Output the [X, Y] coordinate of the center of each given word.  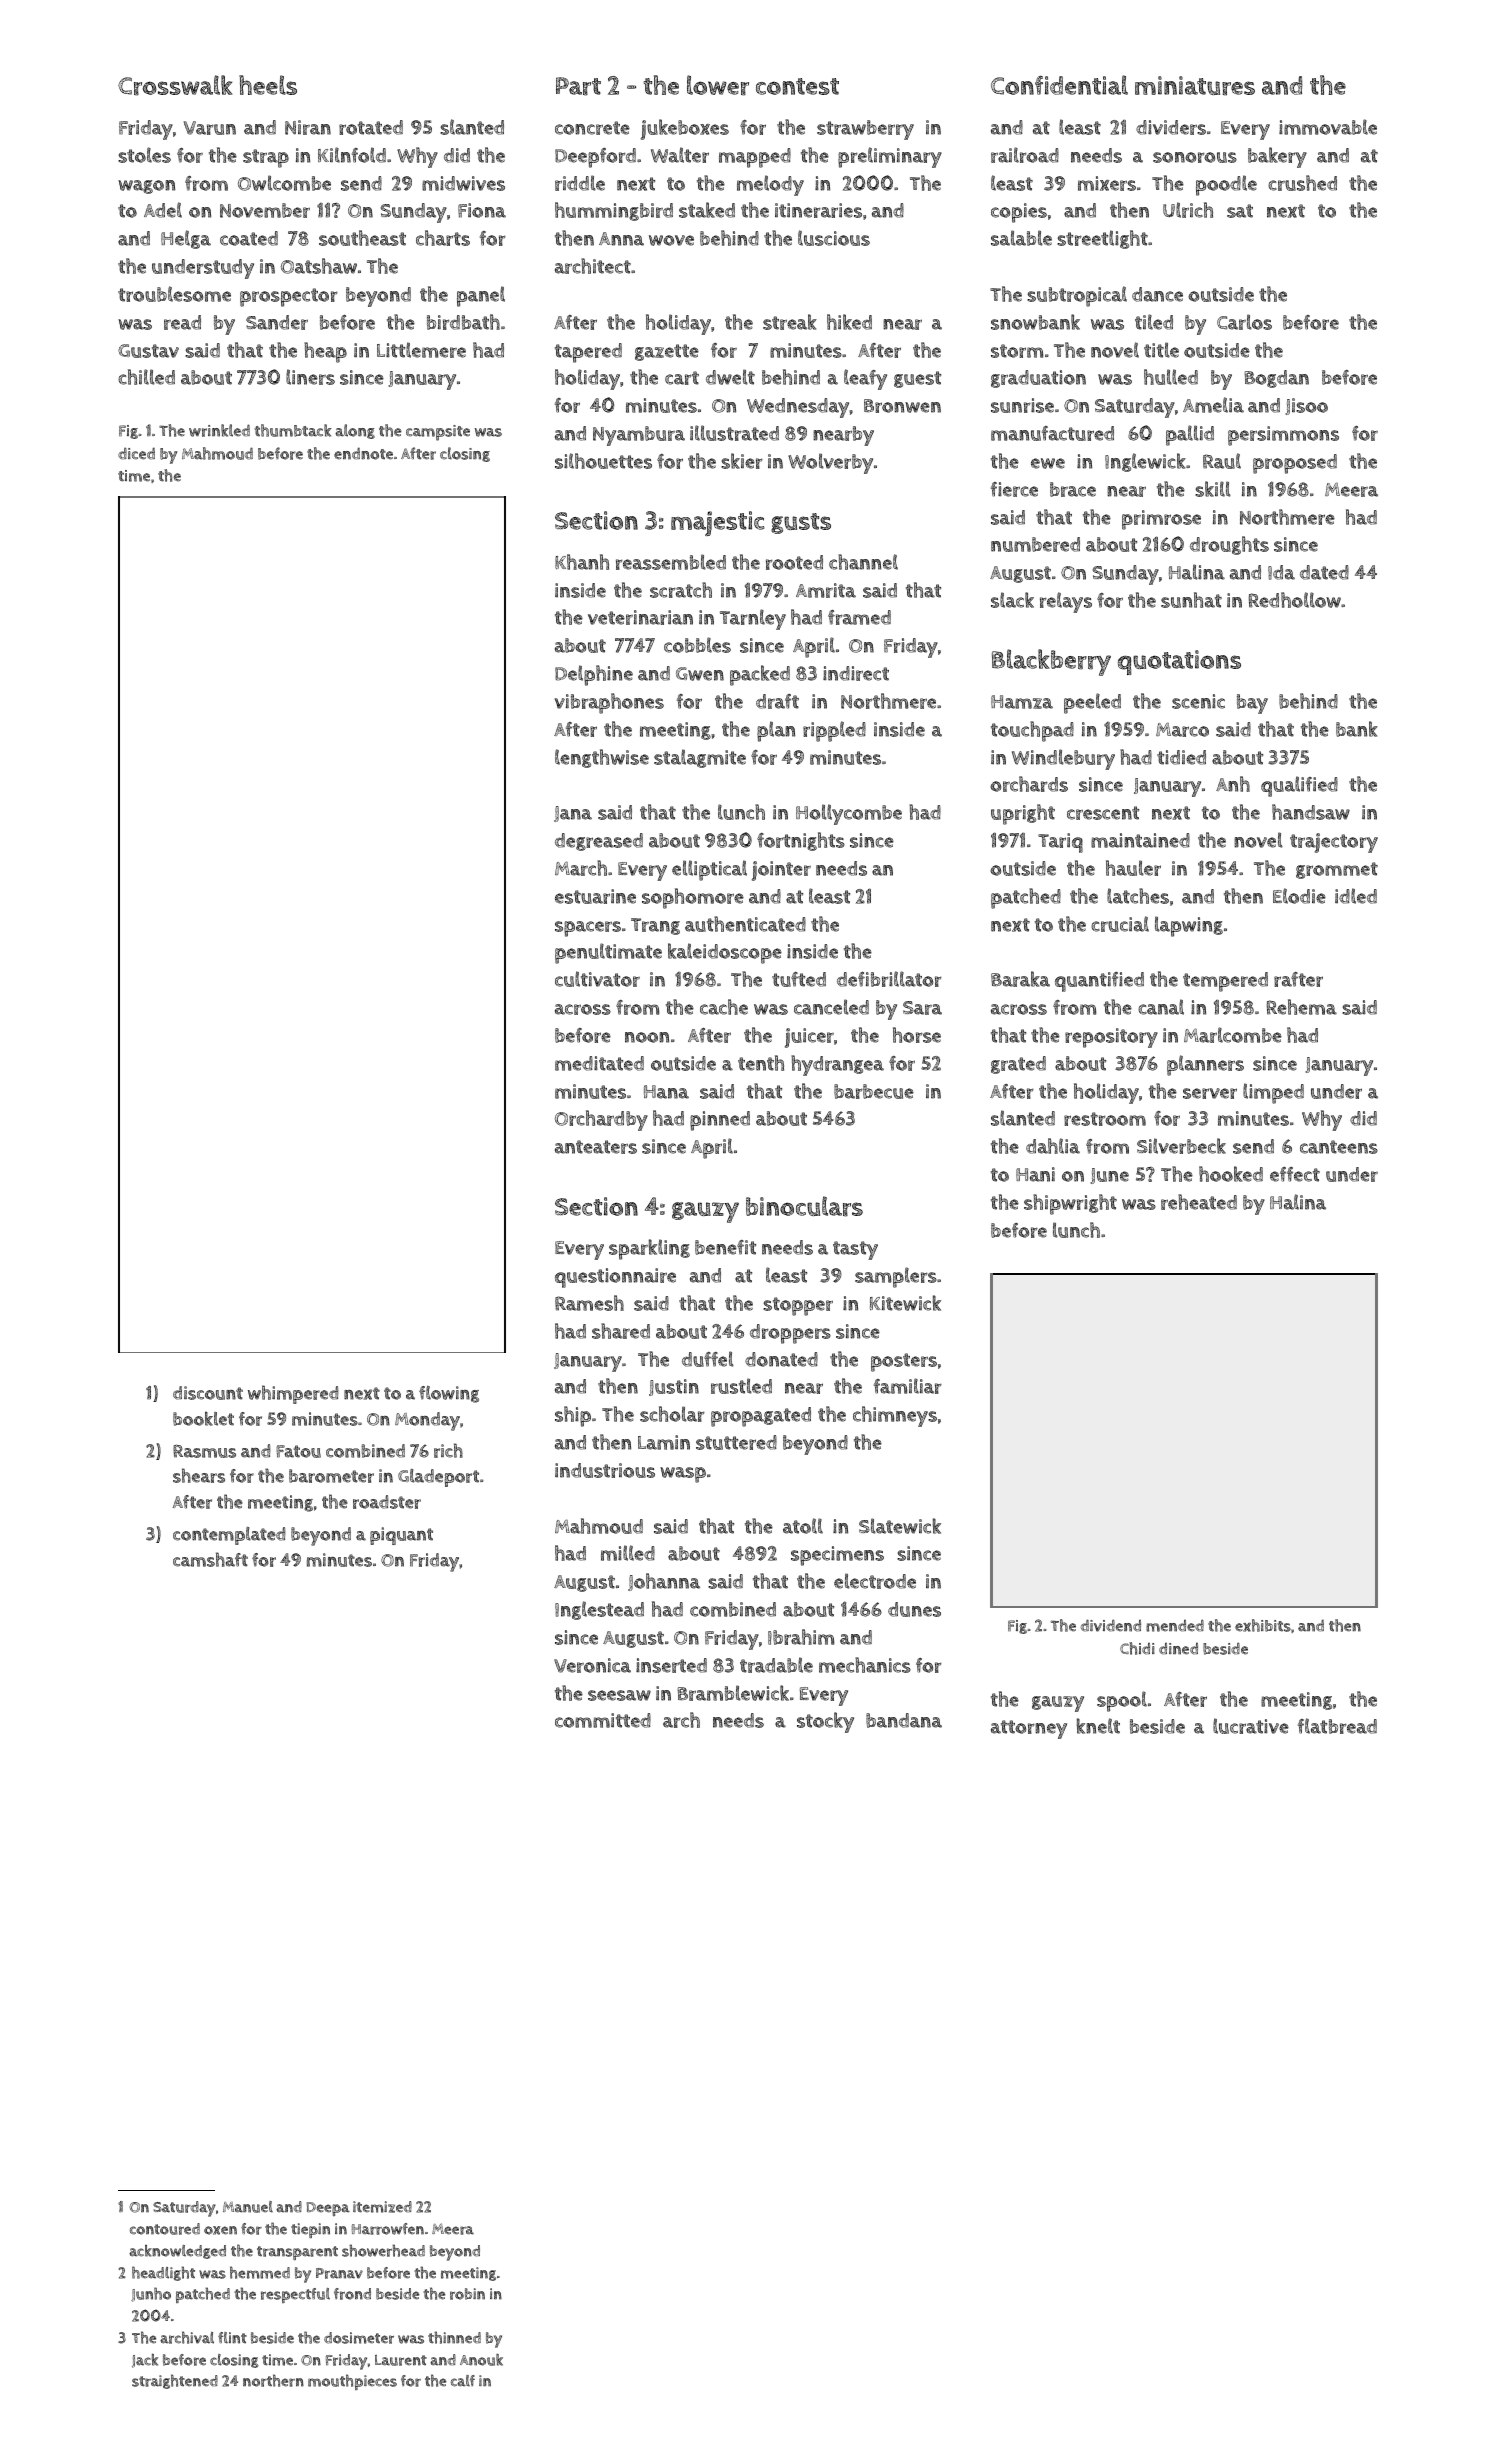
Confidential [1059, 85]
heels [268, 85]
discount [208, 1393]
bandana [904, 1720]
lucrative [1251, 1726]
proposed [1295, 464]
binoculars [804, 1206]
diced [136, 453]
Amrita [826, 590]
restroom [1105, 1119]
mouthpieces [352, 2382]
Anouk [481, 2359]
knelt [1098, 1726]
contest [797, 86]
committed [603, 1720]
